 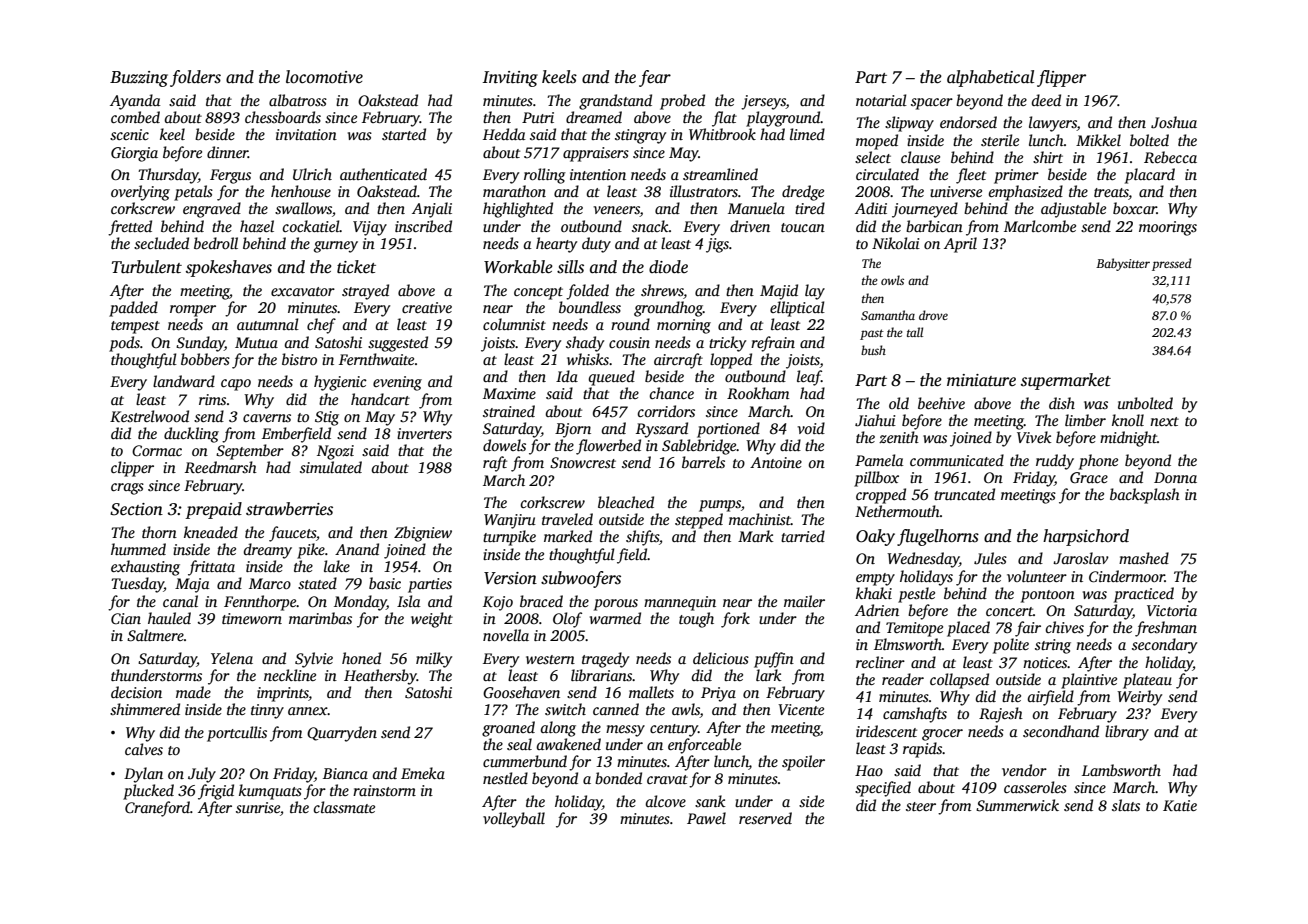 What do you see at coordinates (357, 549) in the page?
I see `Anand` at bounding box center [357, 549].
